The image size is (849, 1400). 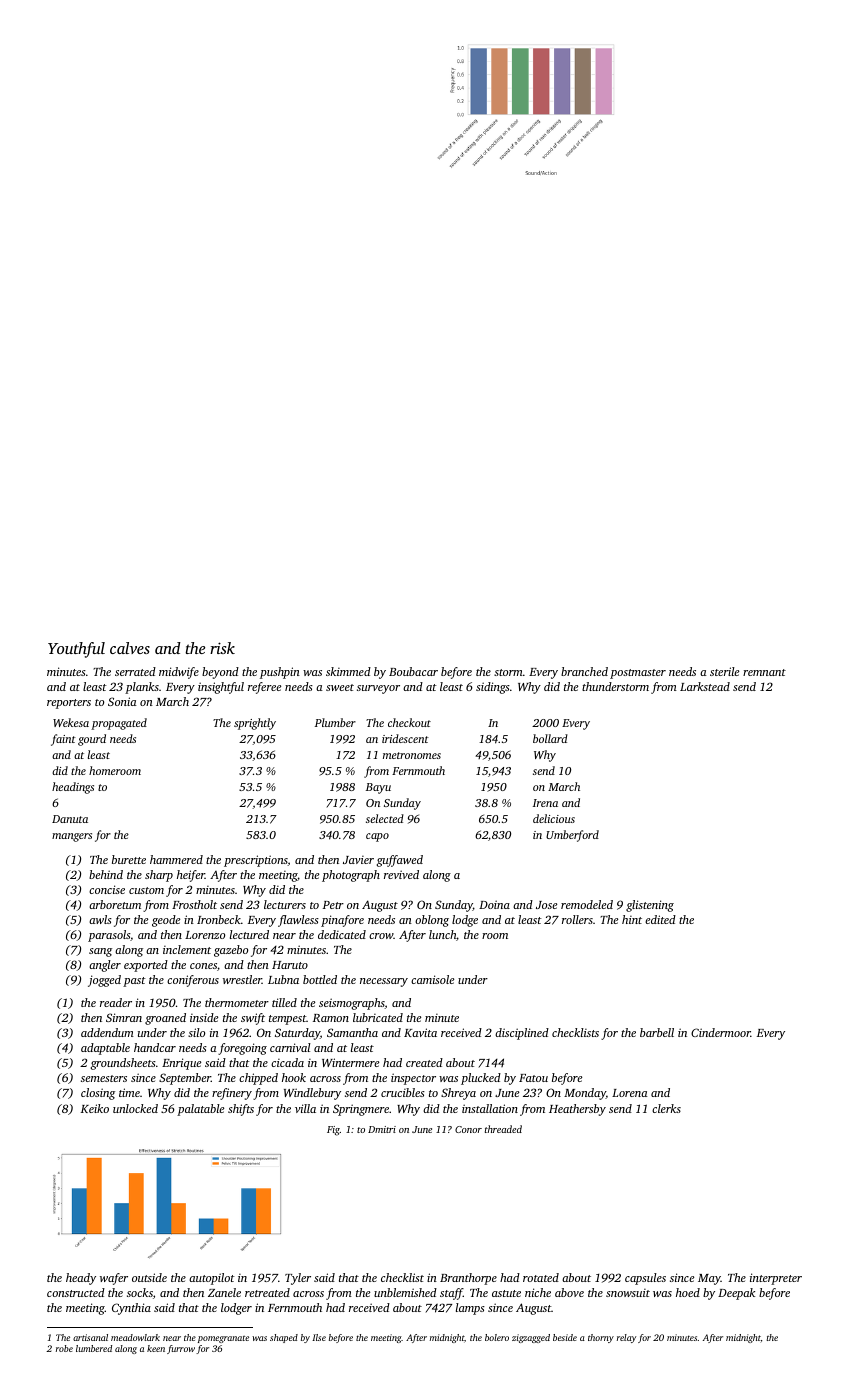 What do you see at coordinates (403, 1092) in the screenshot?
I see `crucibles` at bounding box center [403, 1092].
